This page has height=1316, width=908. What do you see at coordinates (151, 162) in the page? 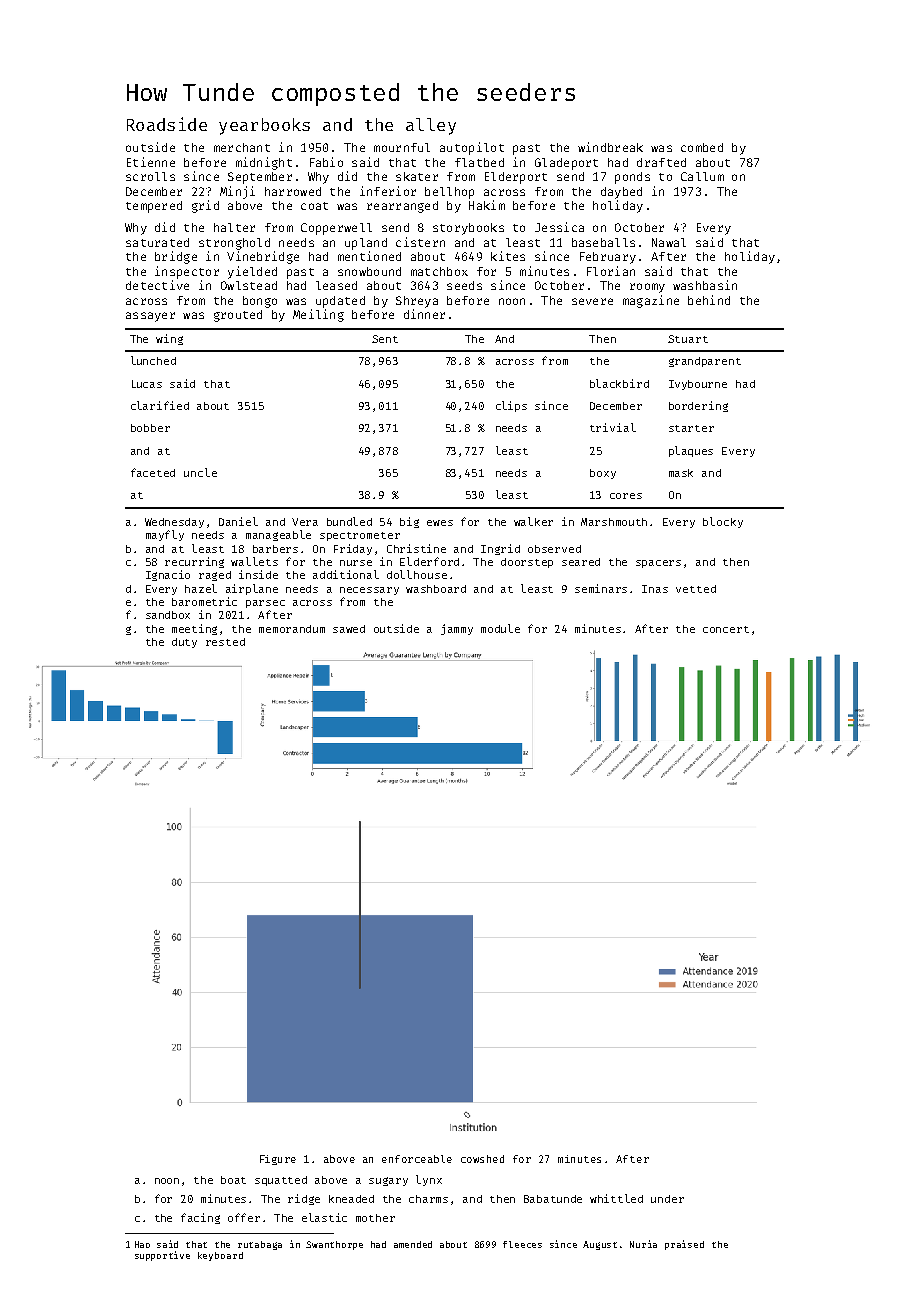
I see `Etienne` at bounding box center [151, 162].
